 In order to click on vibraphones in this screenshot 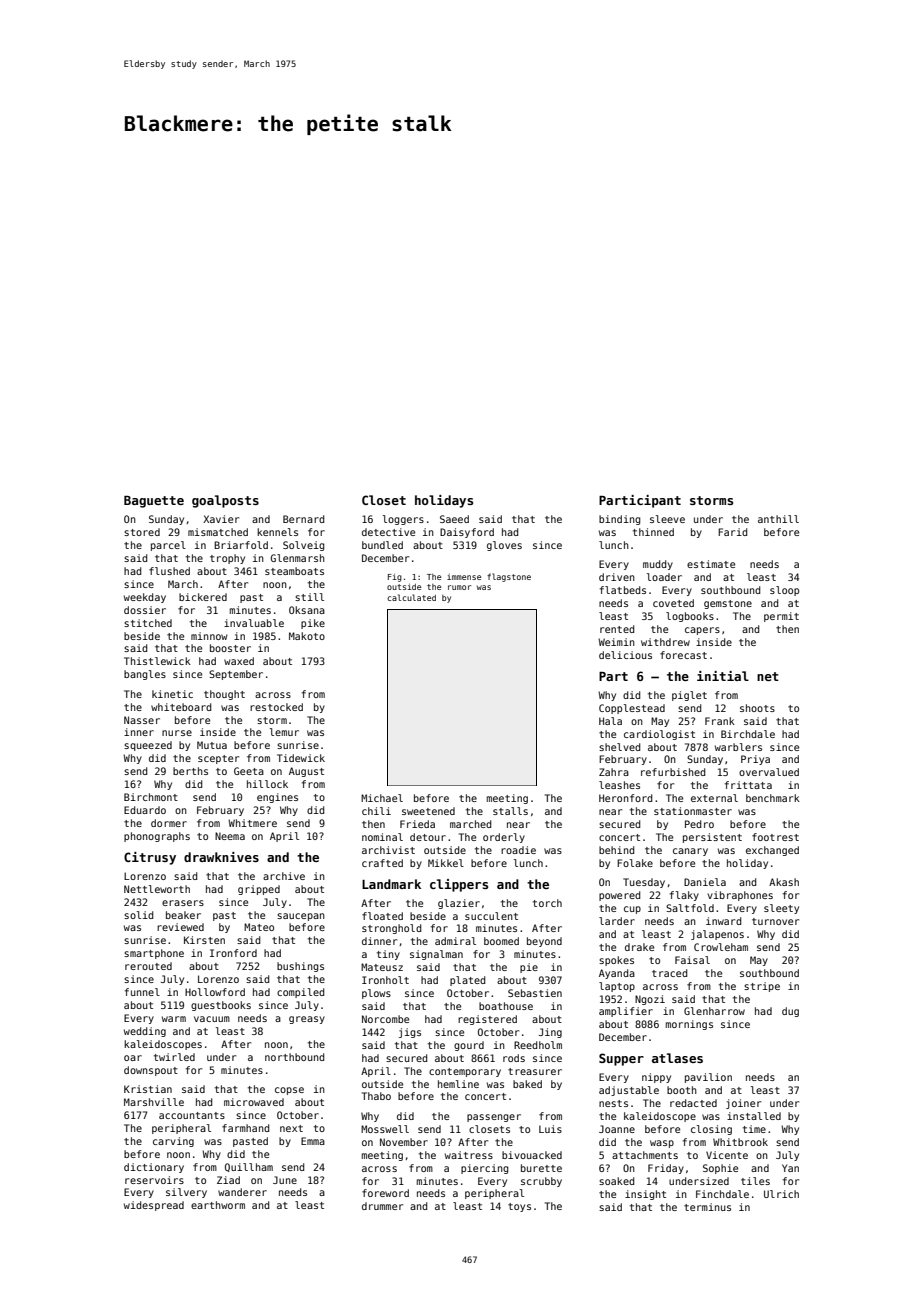, I will do `click(740, 896)`.
